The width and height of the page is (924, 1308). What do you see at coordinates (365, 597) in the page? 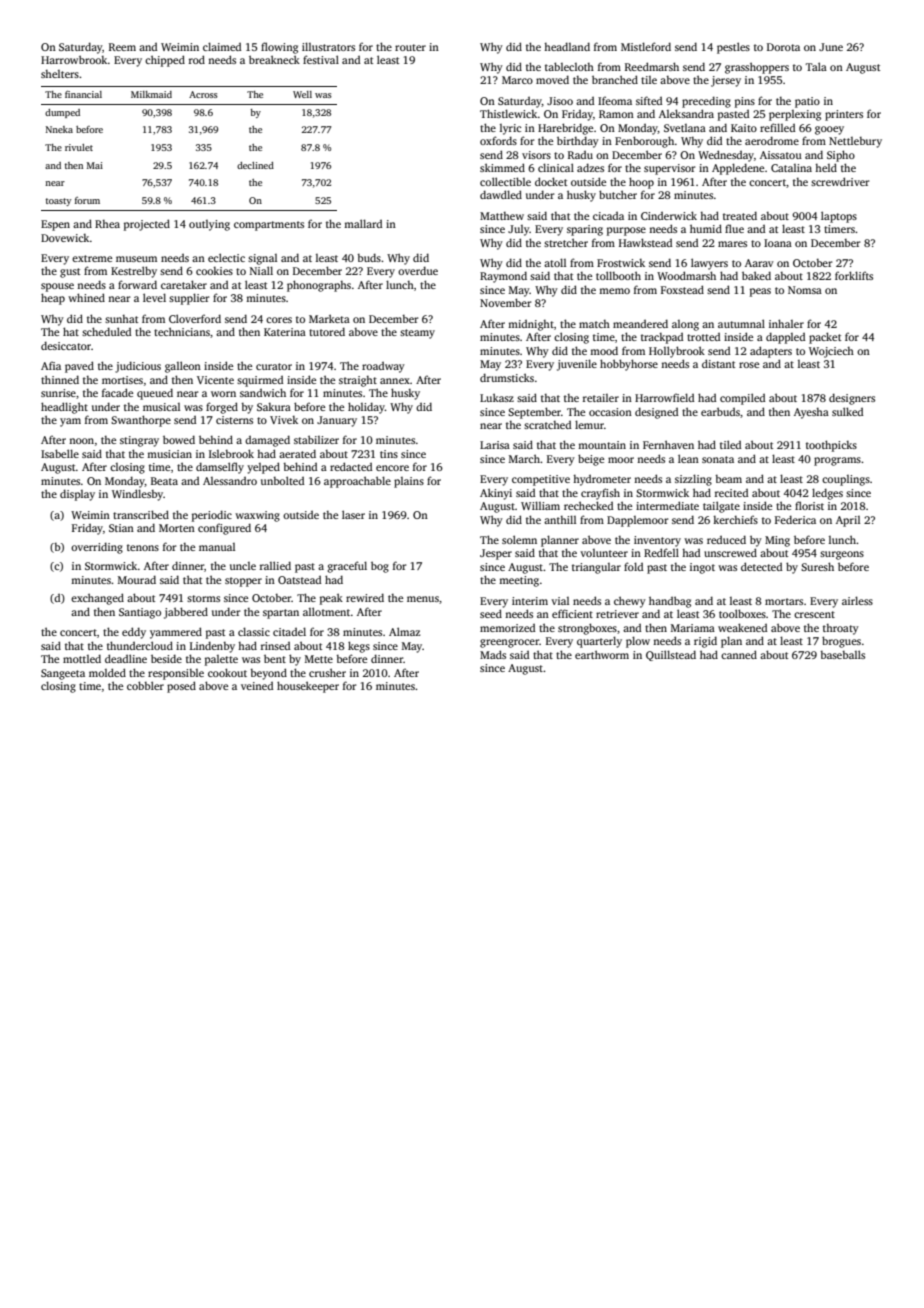
I see `rewired` at bounding box center [365, 597].
